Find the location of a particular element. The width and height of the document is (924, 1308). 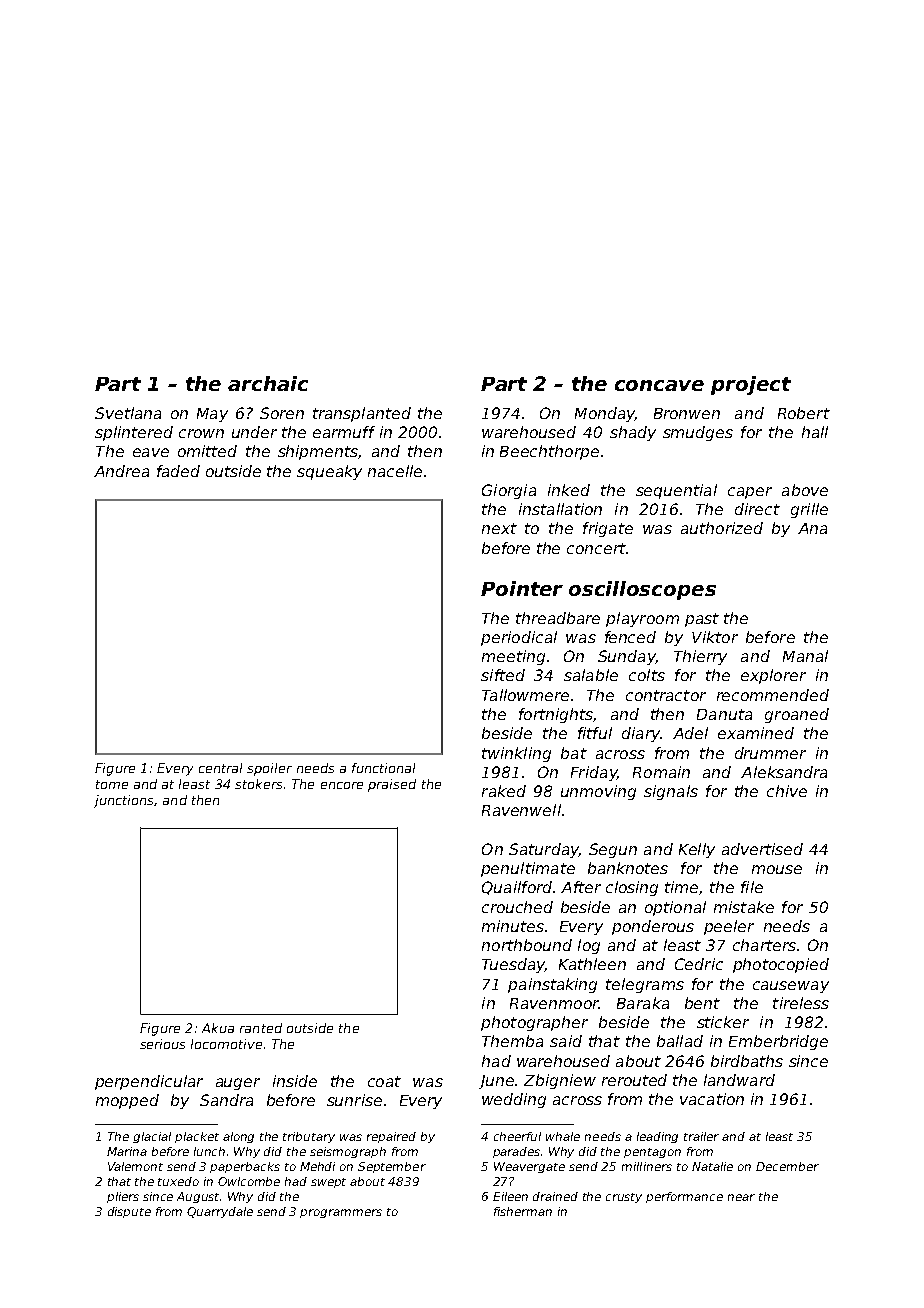

earmuff is located at coordinates (344, 432).
